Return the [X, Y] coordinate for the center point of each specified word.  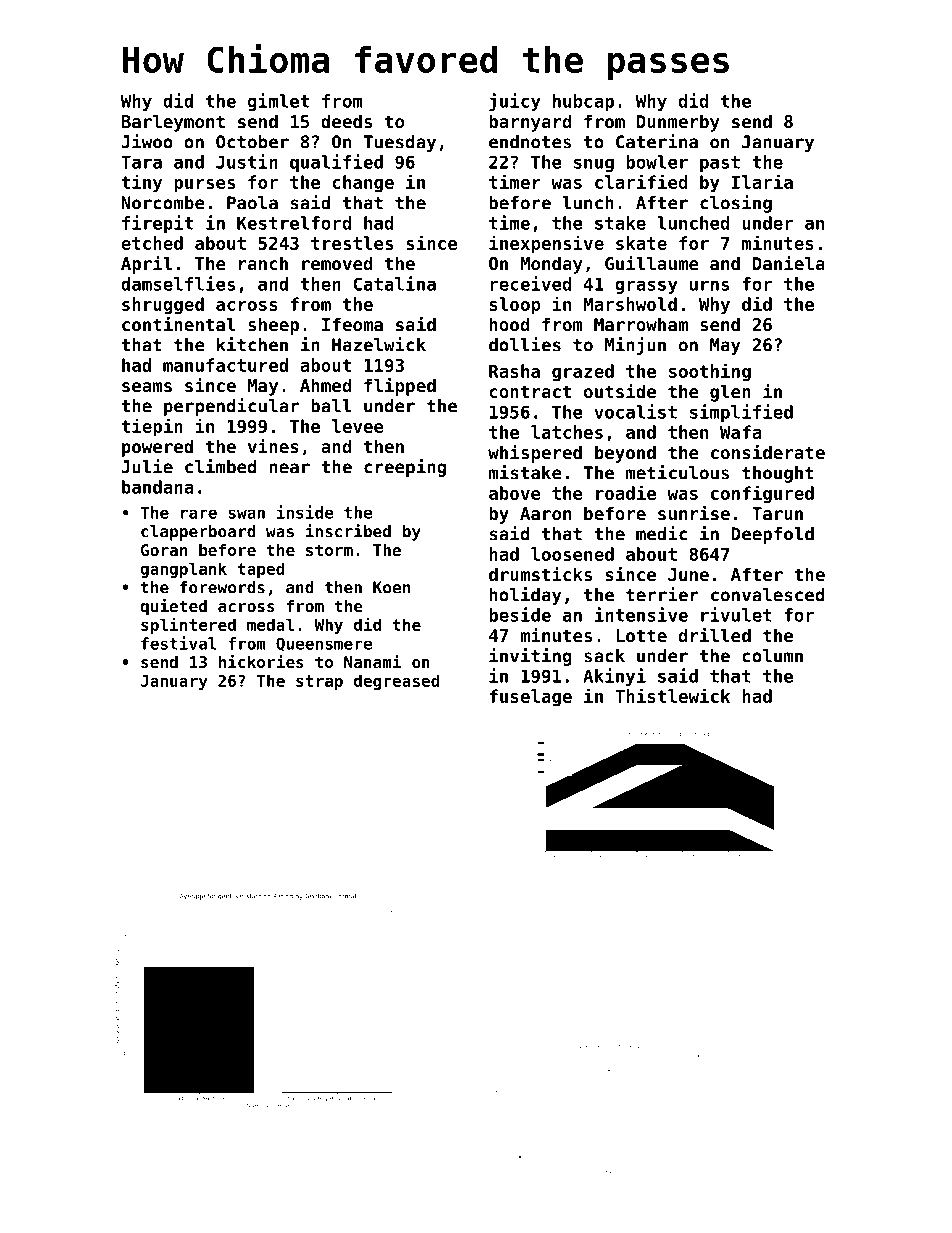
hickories [261, 661]
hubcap [583, 102]
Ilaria [762, 181]
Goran [164, 550]
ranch [263, 263]
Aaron [545, 513]
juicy [515, 102]
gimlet [278, 102]
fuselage [530, 698]
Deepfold [772, 535]
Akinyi [614, 677]
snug [594, 165]
